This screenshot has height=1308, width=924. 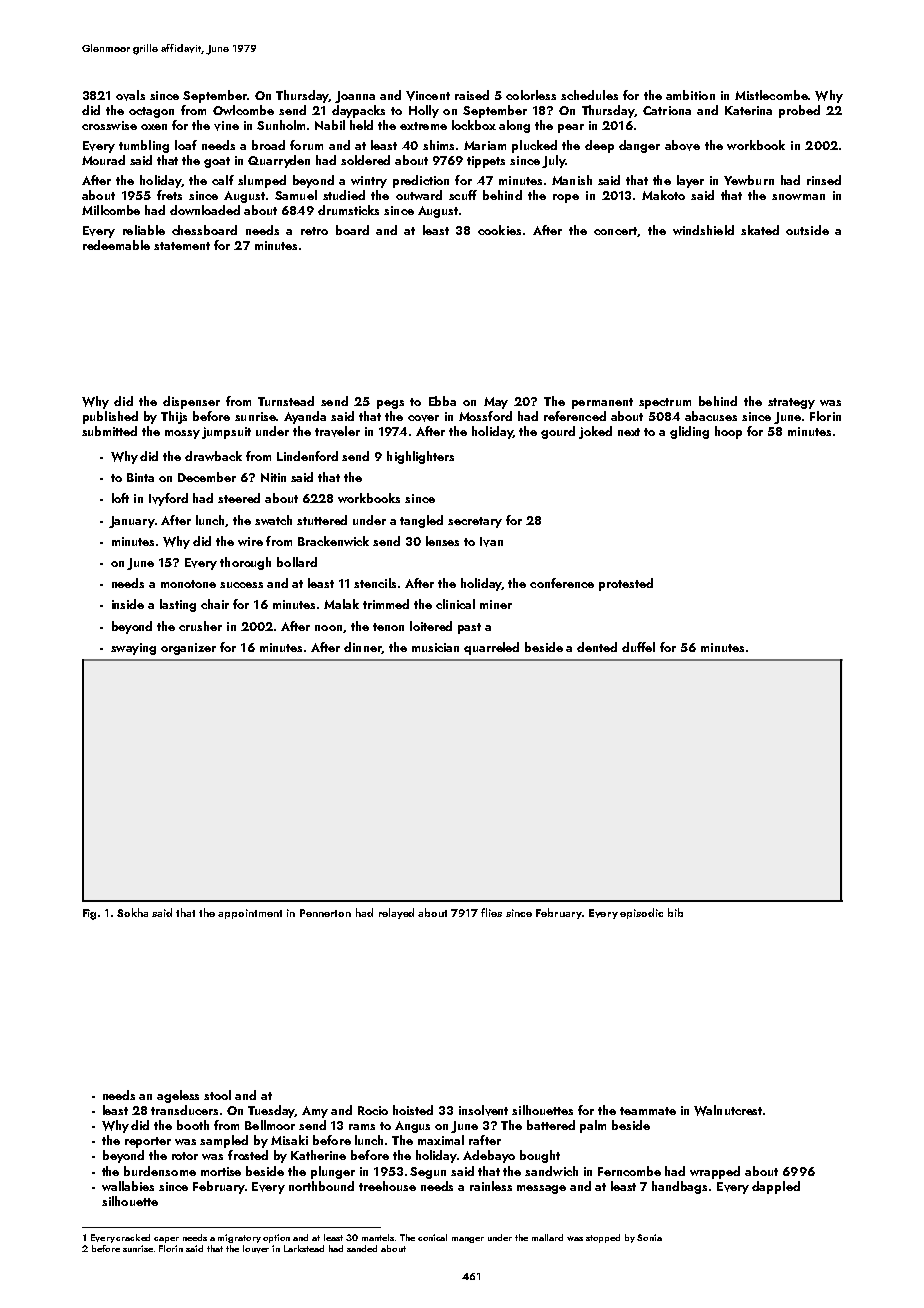 What do you see at coordinates (485, 145) in the screenshot?
I see `Mariam` at bounding box center [485, 145].
